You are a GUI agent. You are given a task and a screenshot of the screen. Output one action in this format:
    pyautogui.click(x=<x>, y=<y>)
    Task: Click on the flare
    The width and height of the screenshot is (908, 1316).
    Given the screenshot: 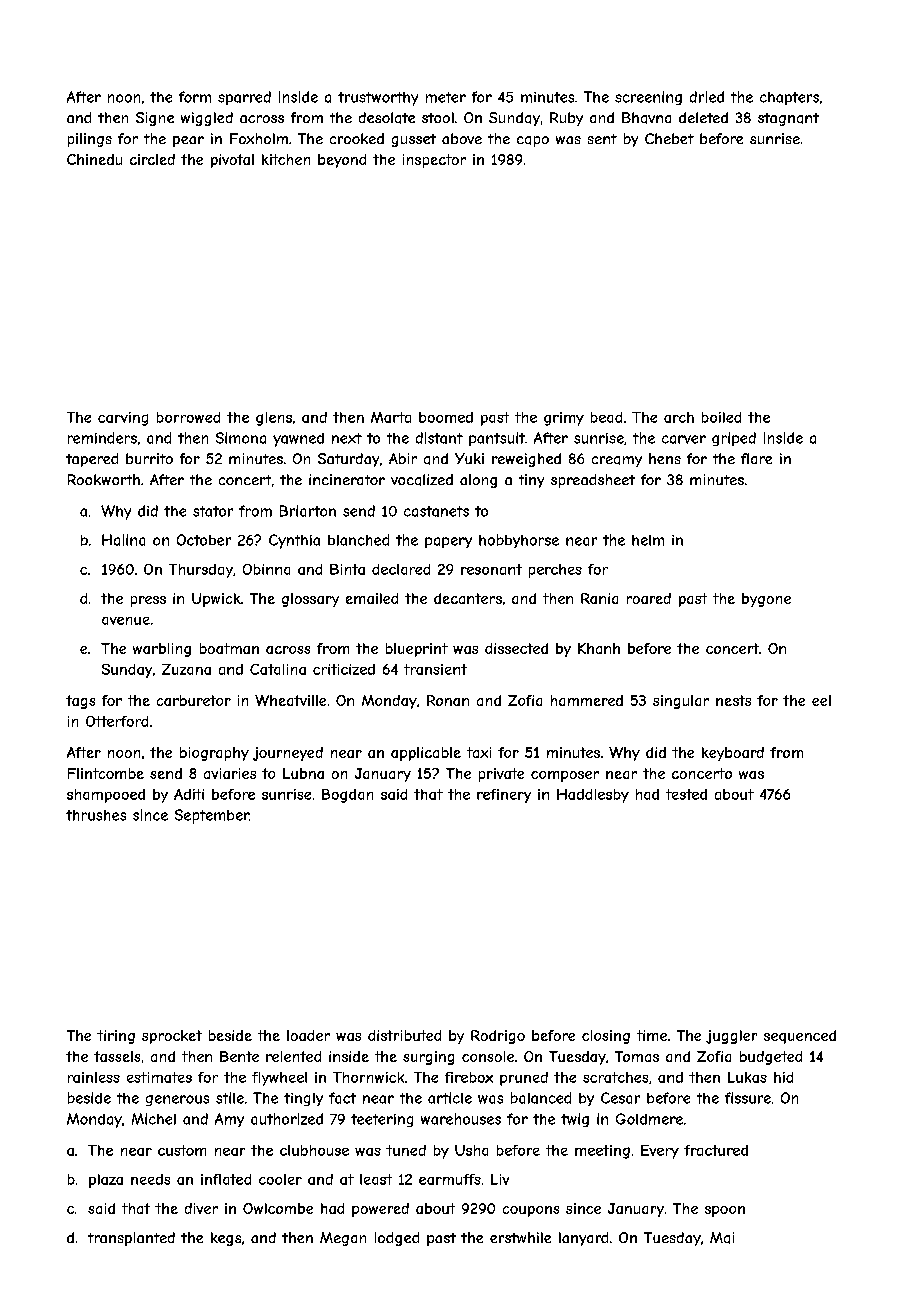 What is the action you would take?
    pyautogui.click(x=756, y=458)
